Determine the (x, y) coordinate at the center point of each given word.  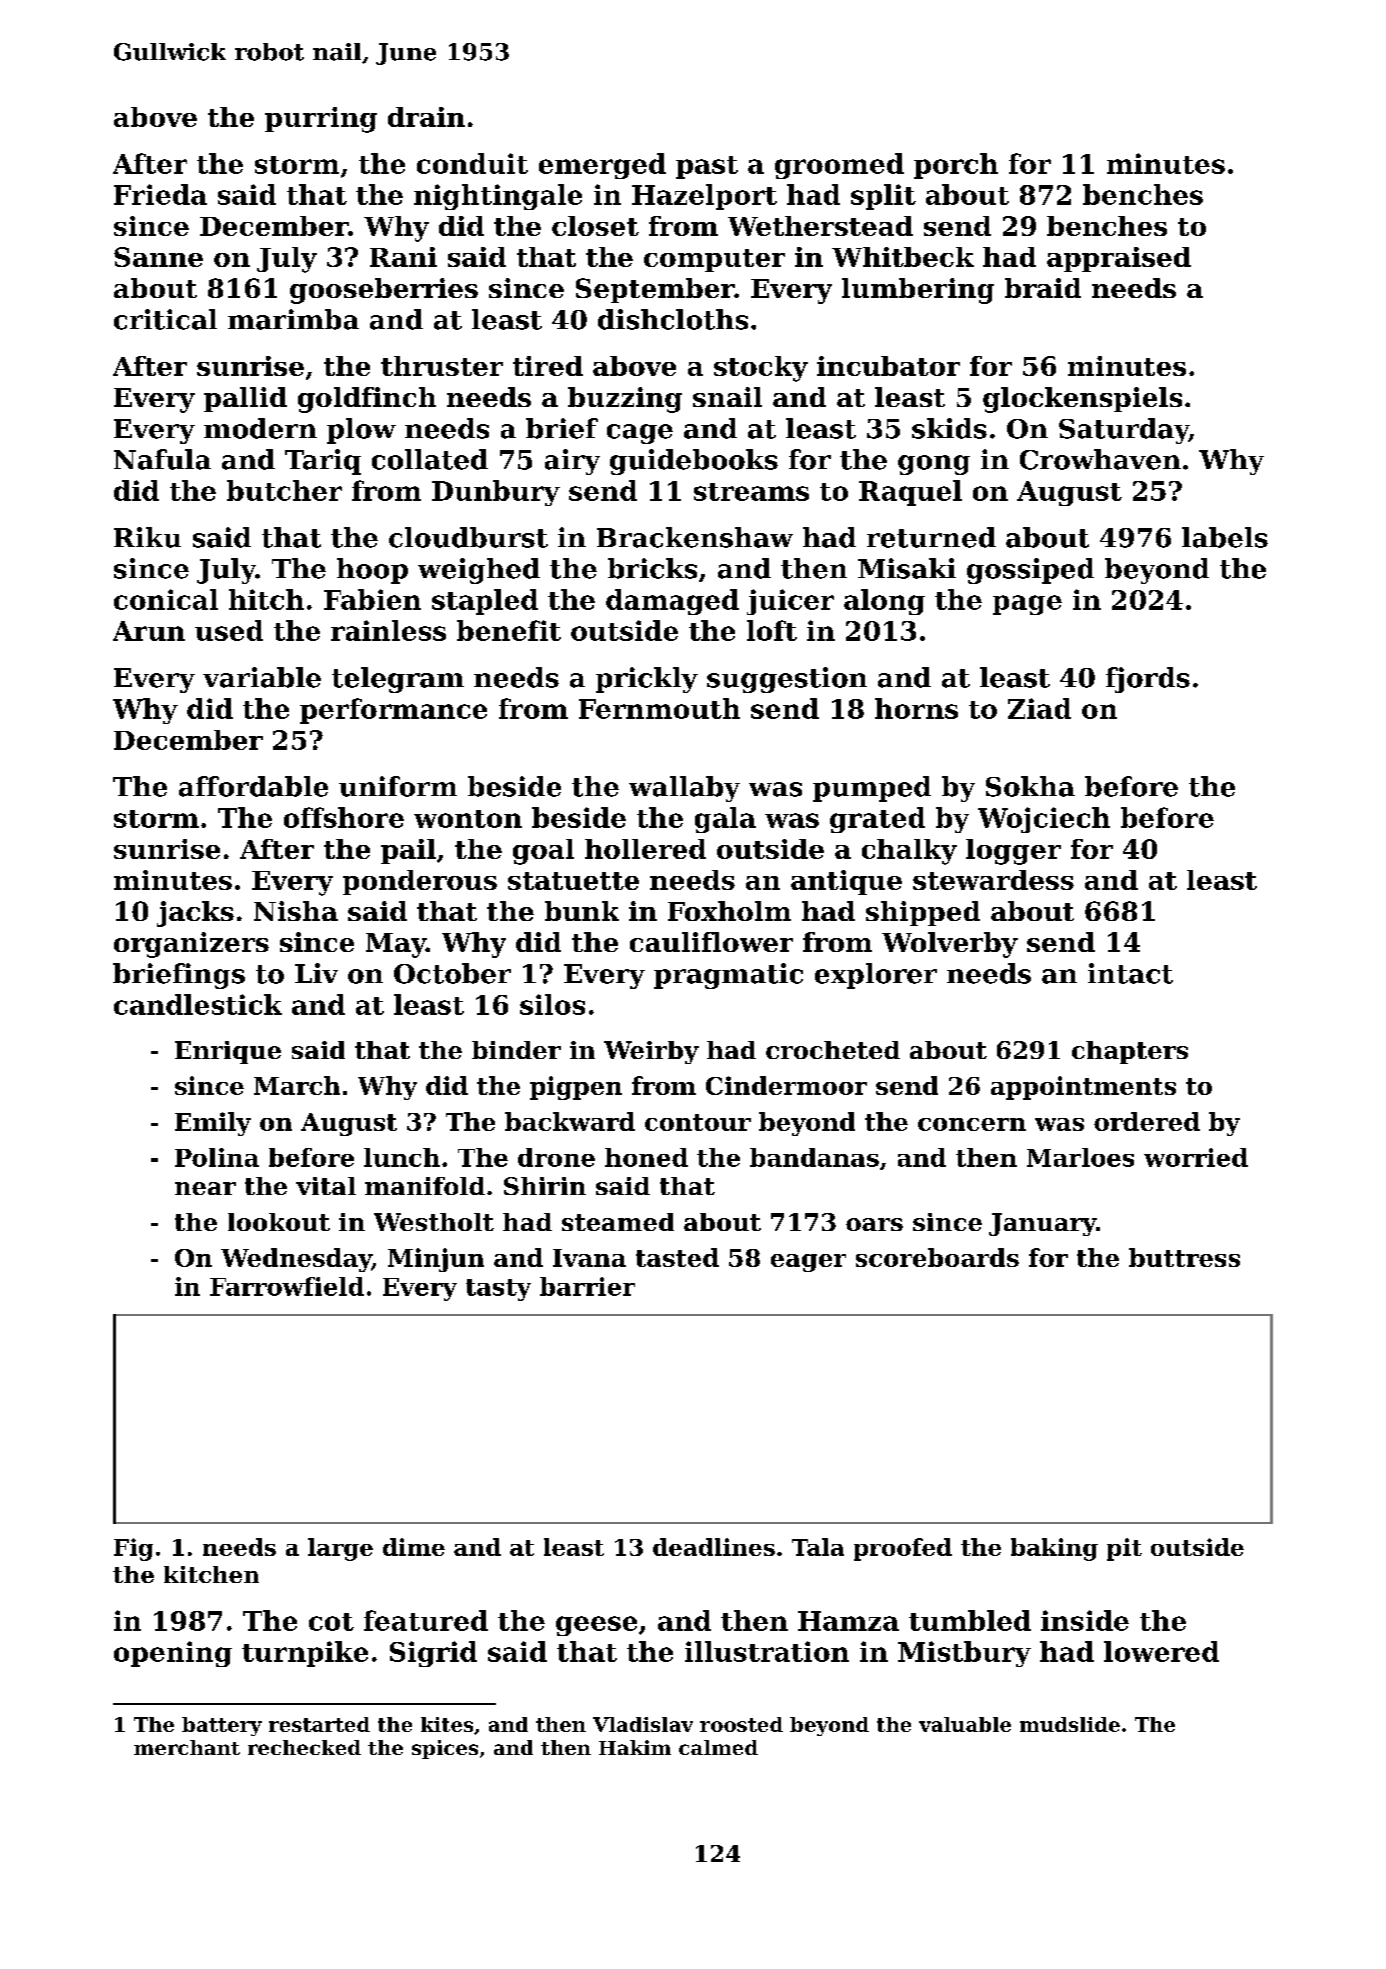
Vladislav (643, 1724)
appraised (1119, 259)
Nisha (296, 911)
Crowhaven (1100, 459)
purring (321, 120)
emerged (602, 166)
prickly (647, 680)
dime (414, 1547)
